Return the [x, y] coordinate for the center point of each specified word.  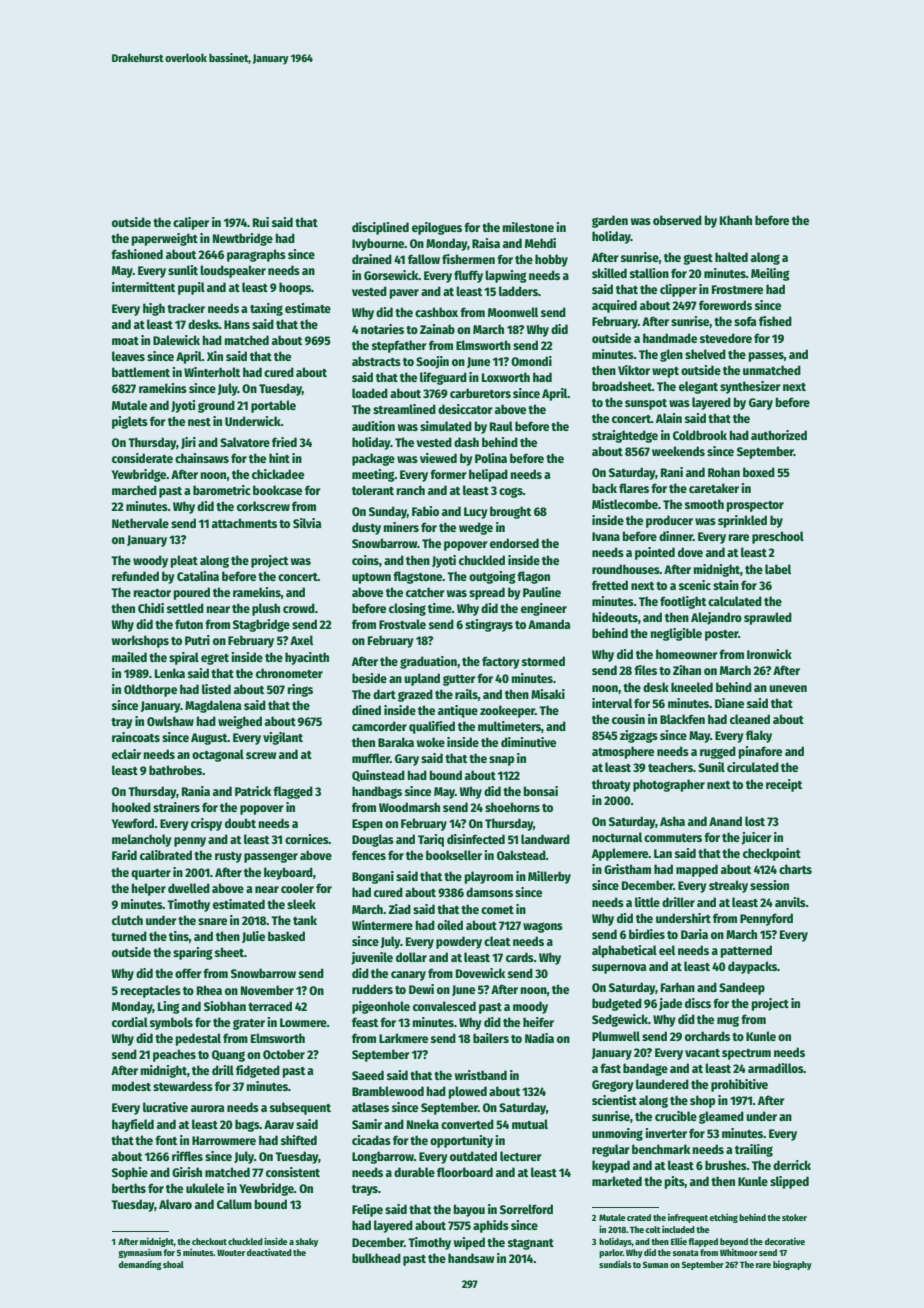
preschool [778, 537]
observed [677, 220]
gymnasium [140, 1253]
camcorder [379, 726]
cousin [628, 719]
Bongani [373, 877]
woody [150, 561]
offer [188, 973]
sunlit [183, 270]
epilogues [437, 228]
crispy [206, 824]
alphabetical [624, 951]
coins [365, 560]
